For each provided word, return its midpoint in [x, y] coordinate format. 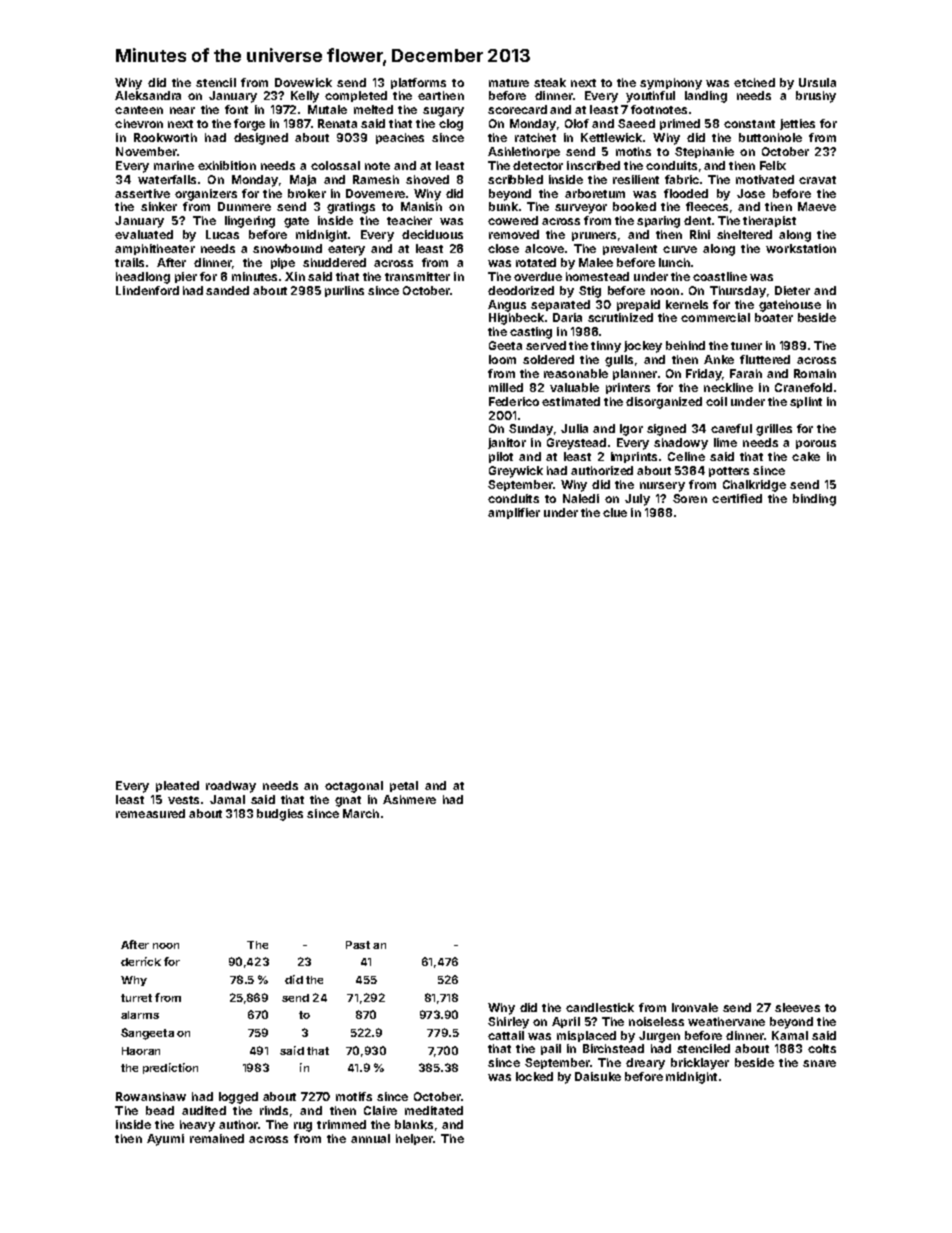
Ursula [817, 82]
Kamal [790, 1035]
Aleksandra [148, 95]
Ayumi [165, 1140]
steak [550, 82]
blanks [414, 1124]
